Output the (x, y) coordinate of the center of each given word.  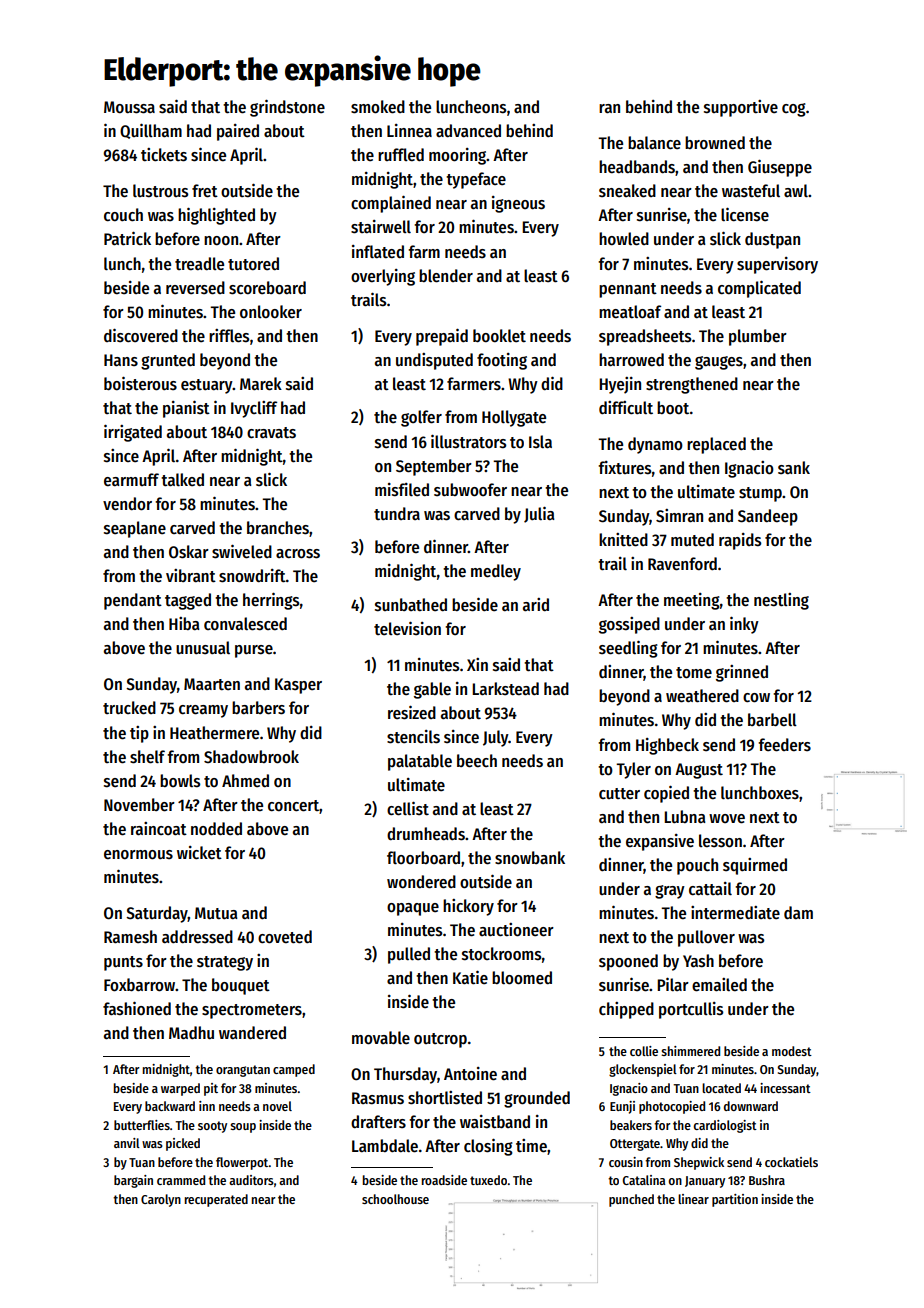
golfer (421, 418)
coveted (285, 937)
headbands (637, 167)
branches (278, 528)
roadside (444, 1180)
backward (170, 1106)
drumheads (426, 834)
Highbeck (667, 746)
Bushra (767, 1180)
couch (123, 215)
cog (794, 110)
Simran (679, 516)
